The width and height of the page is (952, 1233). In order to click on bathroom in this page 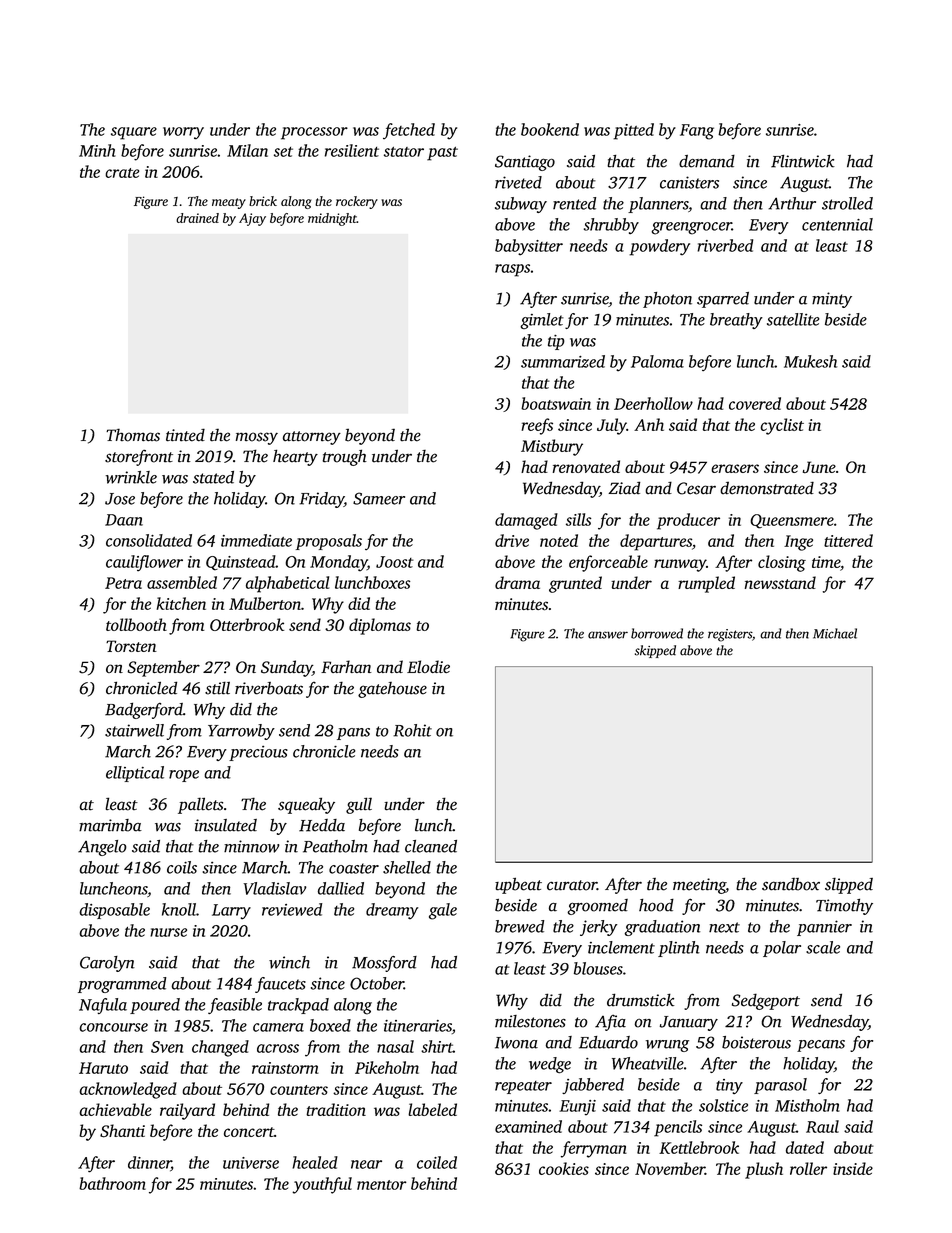, I will do `click(112, 1183)`.
